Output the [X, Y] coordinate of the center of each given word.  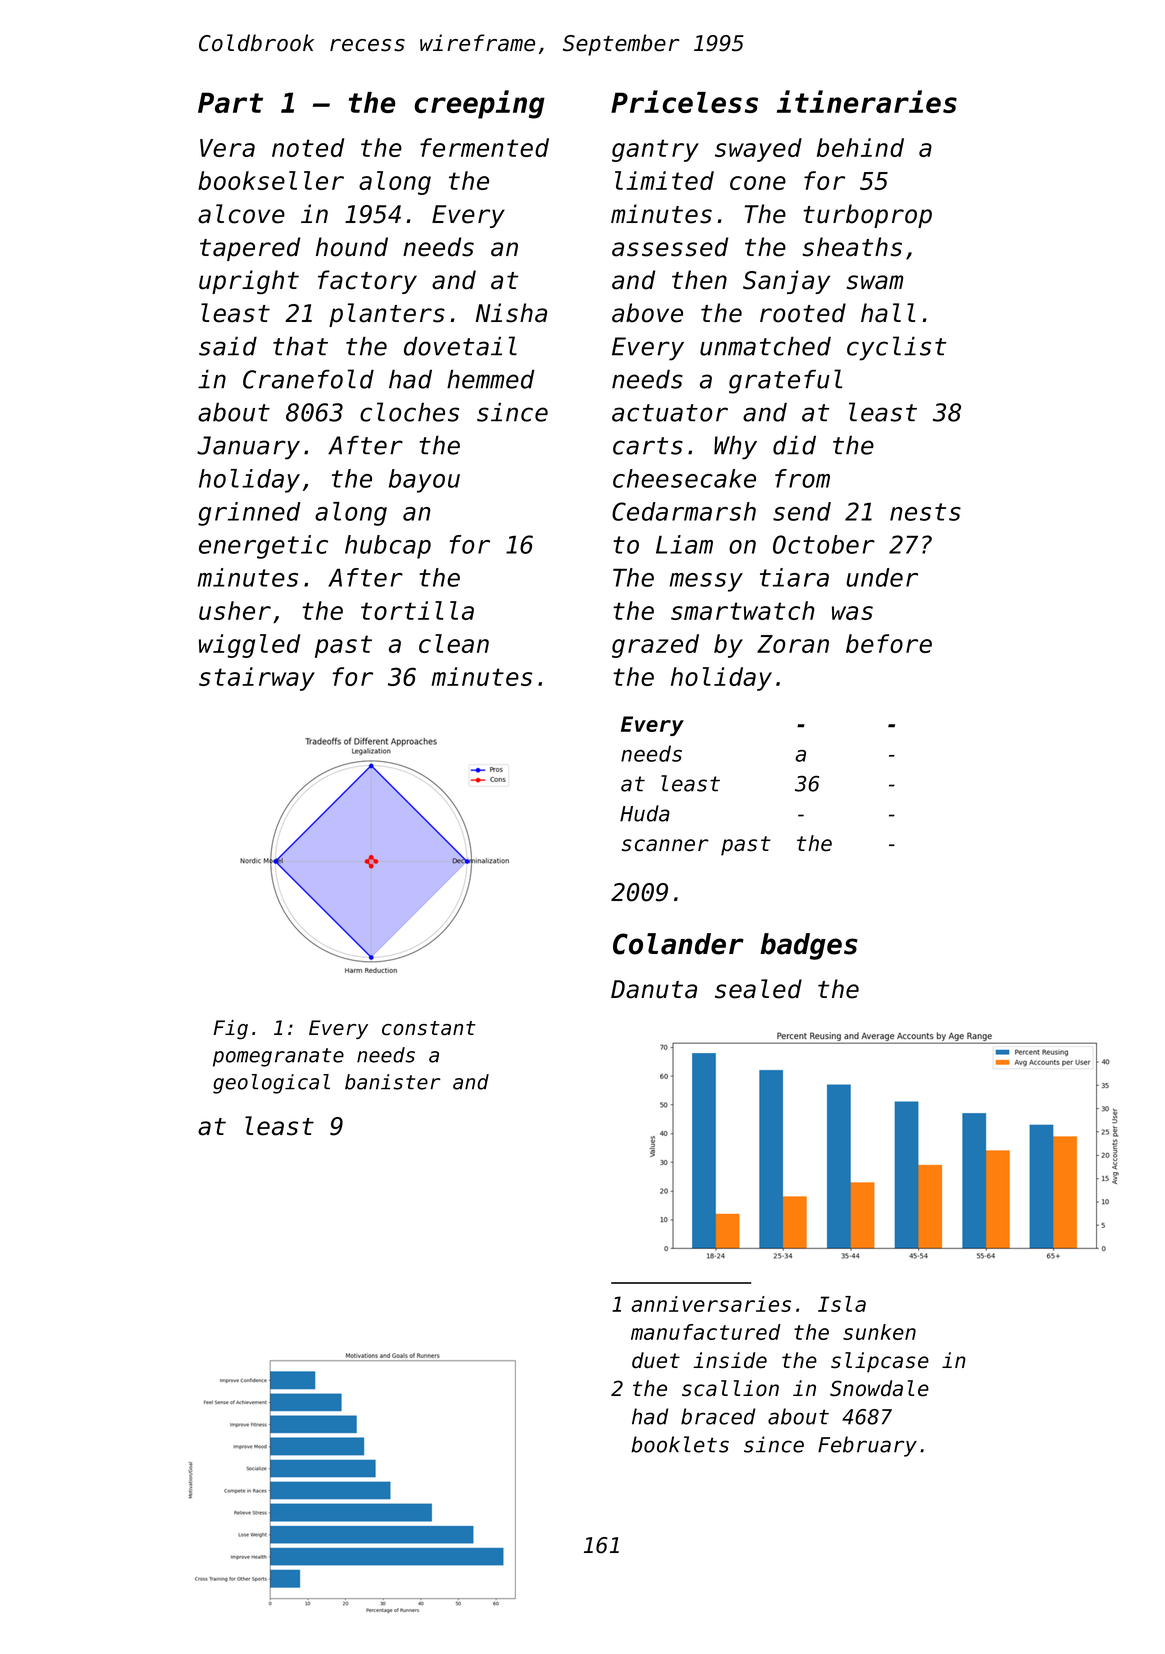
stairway [257, 679]
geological [271, 1084]
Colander [678, 944]
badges [809, 946]
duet [656, 1360]
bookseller [271, 180]
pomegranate [278, 1057]
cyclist [896, 348]
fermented [484, 147]
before [889, 643]
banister [393, 1082]
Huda [645, 813]
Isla [842, 1304]
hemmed [491, 379]
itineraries [867, 101]
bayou [424, 481]
